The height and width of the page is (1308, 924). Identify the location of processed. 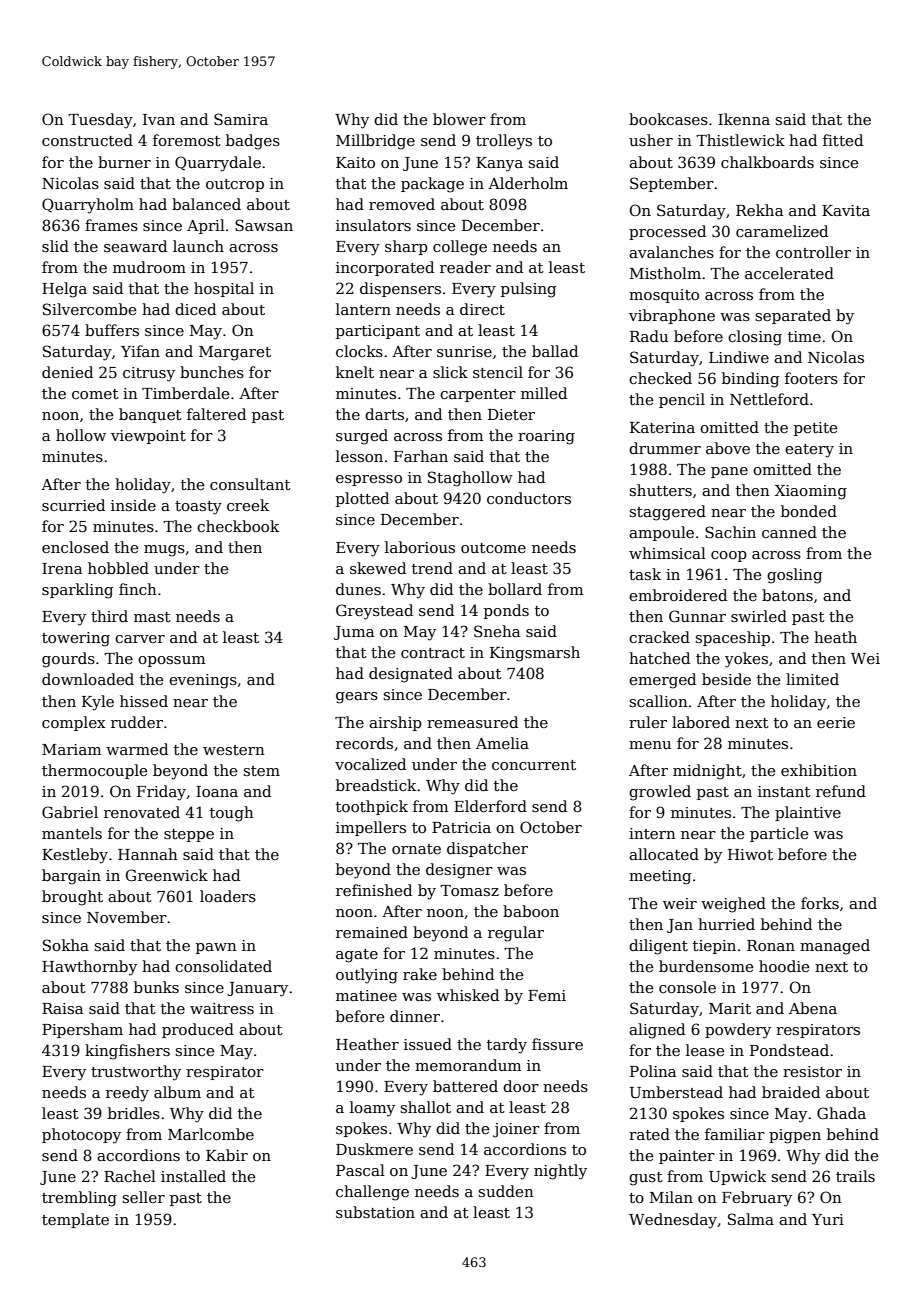
(667, 232).
